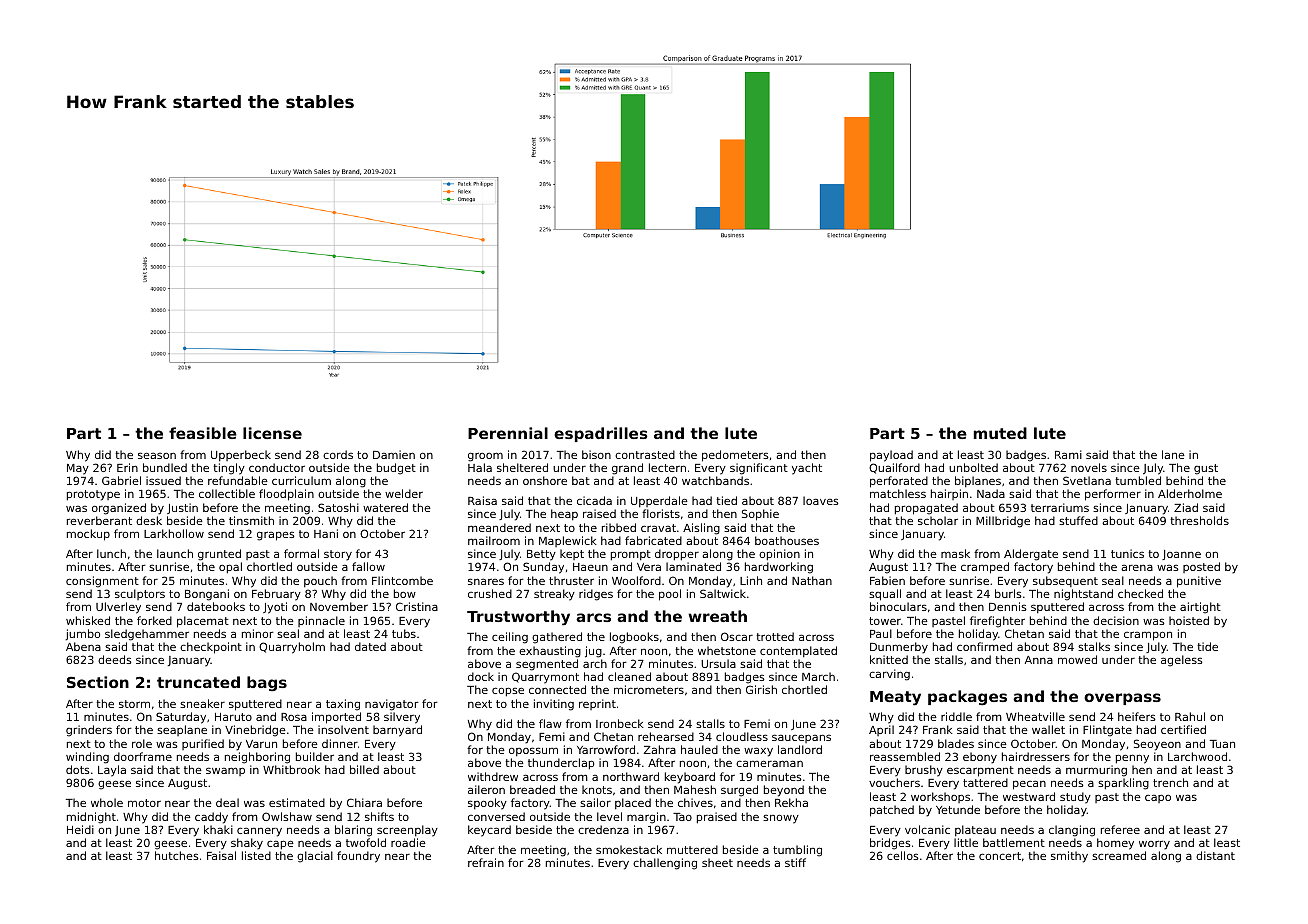  I want to click on deeds, so click(115, 659).
